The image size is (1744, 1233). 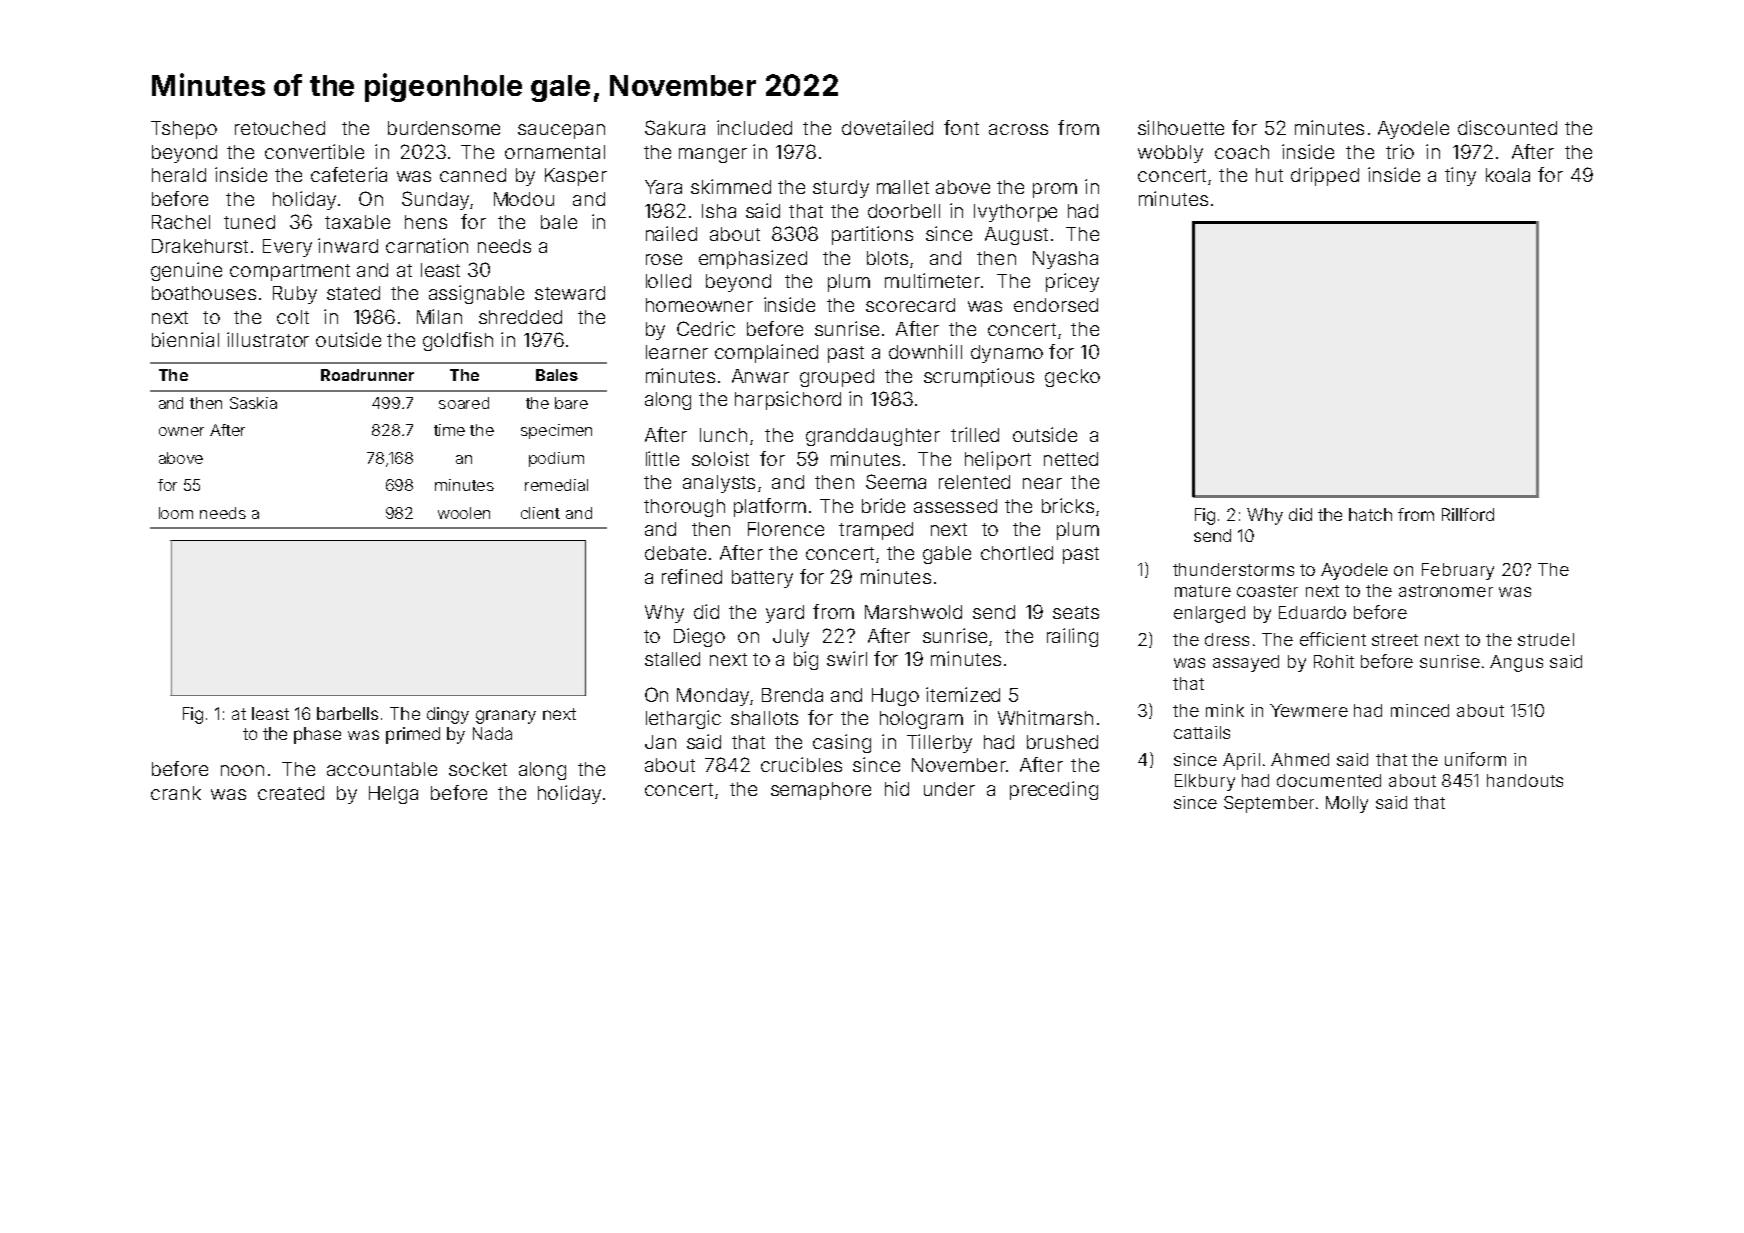 I want to click on lunch, so click(x=723, y=435).
